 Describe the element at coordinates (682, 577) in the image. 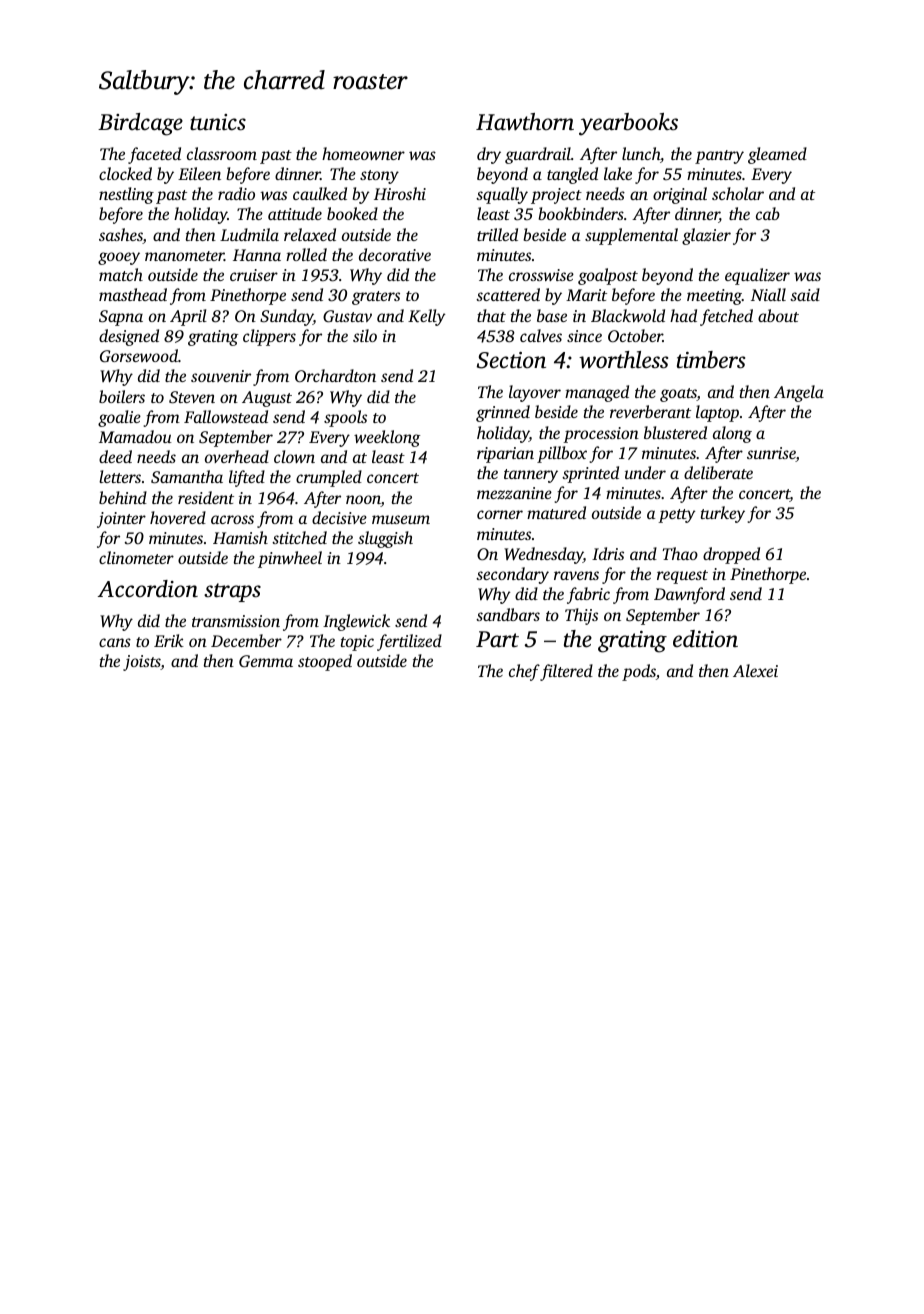

I see `request` at that location.
